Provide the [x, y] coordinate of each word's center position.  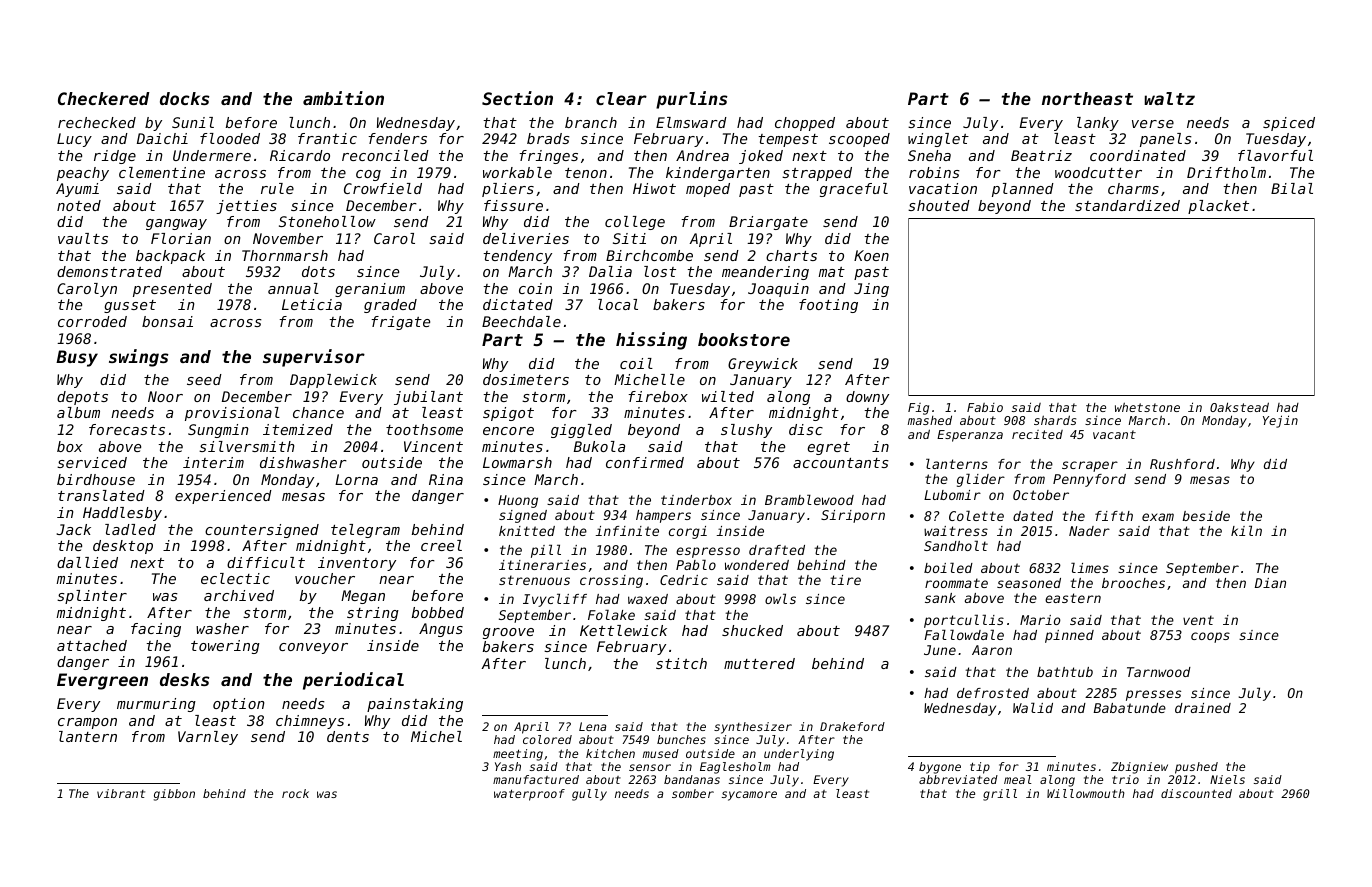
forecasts [127, 429]
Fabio [985, 407]
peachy [83, 174]
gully [589, 795]
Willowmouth [1086, 793]
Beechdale [521, 321]
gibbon [174, 795]
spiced [1289, 124]
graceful [854, 190]
